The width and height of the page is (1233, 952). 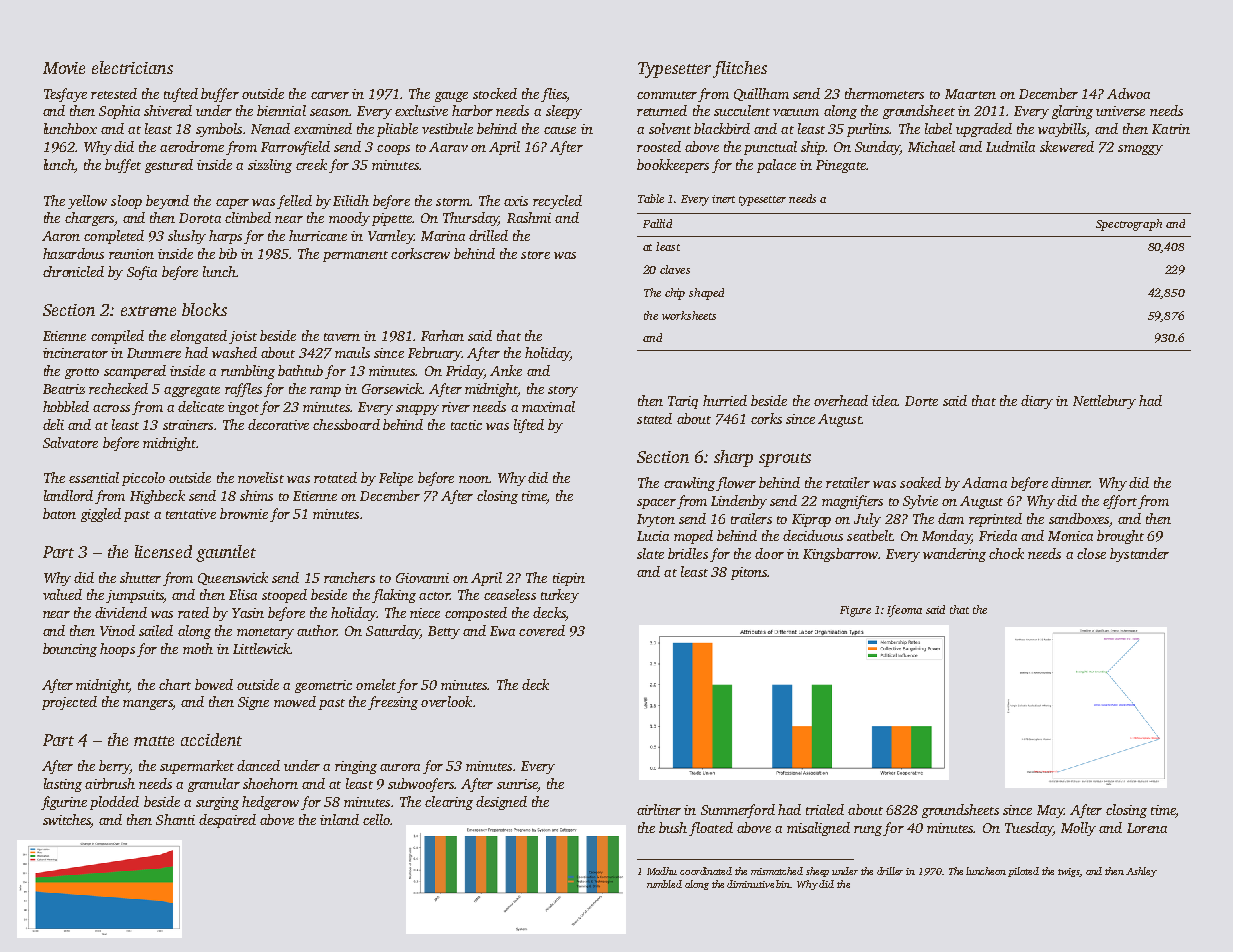 I want to click on effort, so click(x=1120, y=502).
